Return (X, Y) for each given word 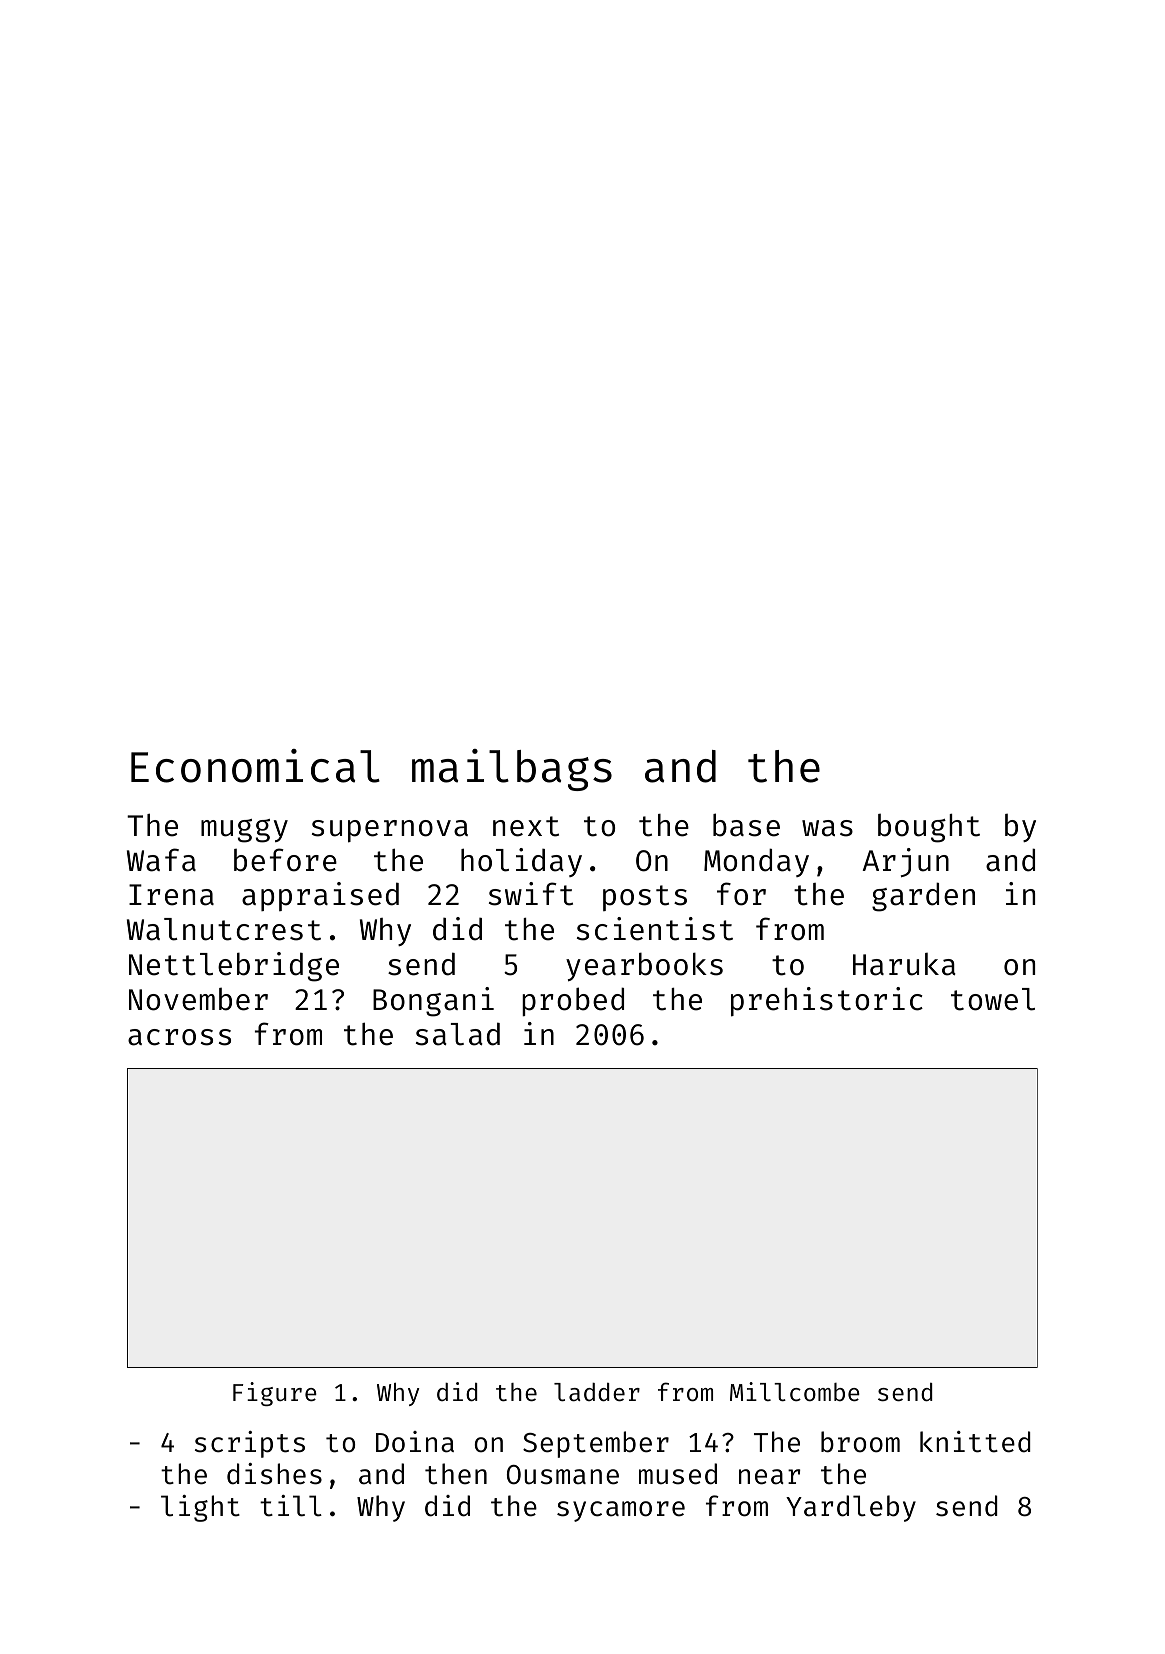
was (827, 828)
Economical (255, 766)
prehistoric (827, 1002)
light (200, 1508)
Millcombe (795, 1391)
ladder (597, 1392)
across (179, 1037)
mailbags (512, 770)
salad (458, 1034)
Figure (275, 1394)
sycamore (621, 1511)
